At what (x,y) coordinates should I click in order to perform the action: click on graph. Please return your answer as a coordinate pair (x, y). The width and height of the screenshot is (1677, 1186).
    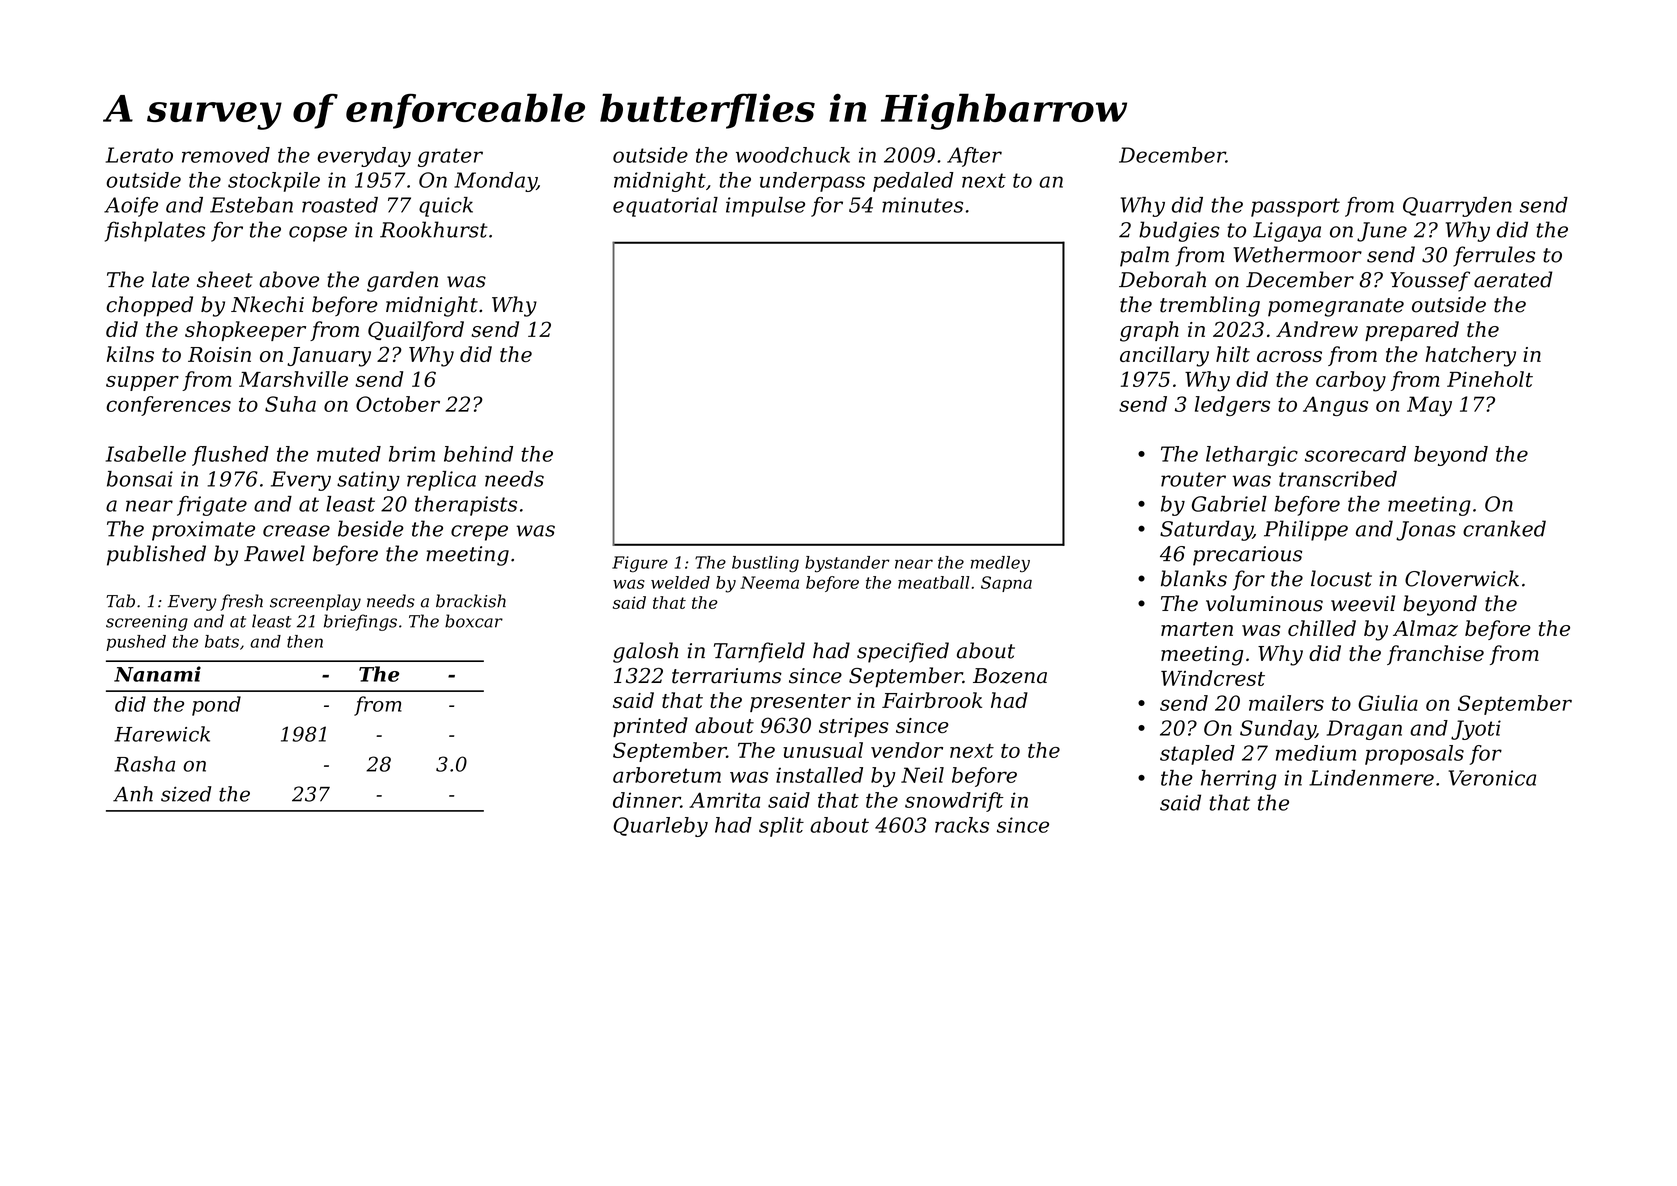
    Looking at the image, I should click on (1149, 331).
